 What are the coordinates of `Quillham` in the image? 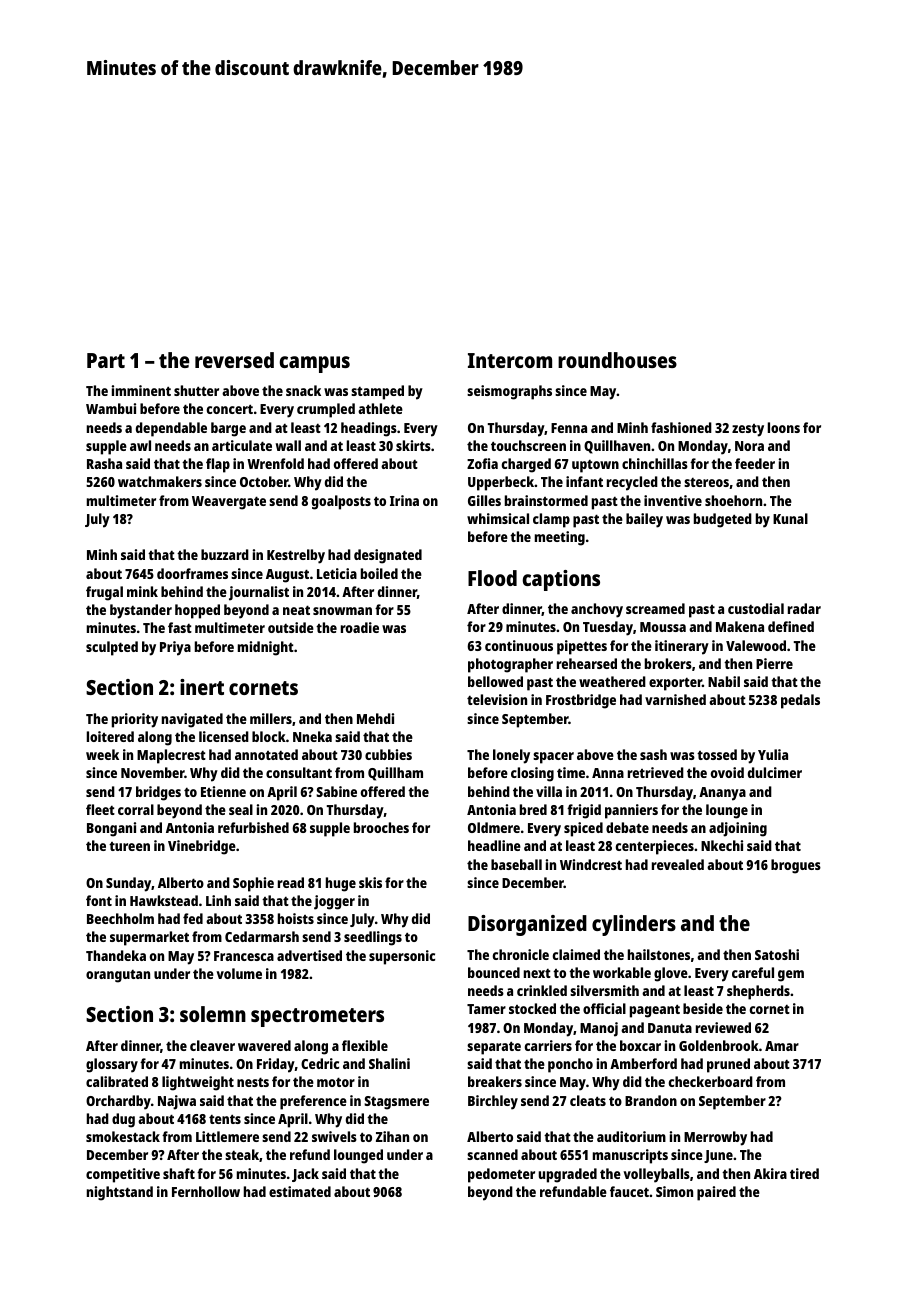 It's located at (395, 774).
